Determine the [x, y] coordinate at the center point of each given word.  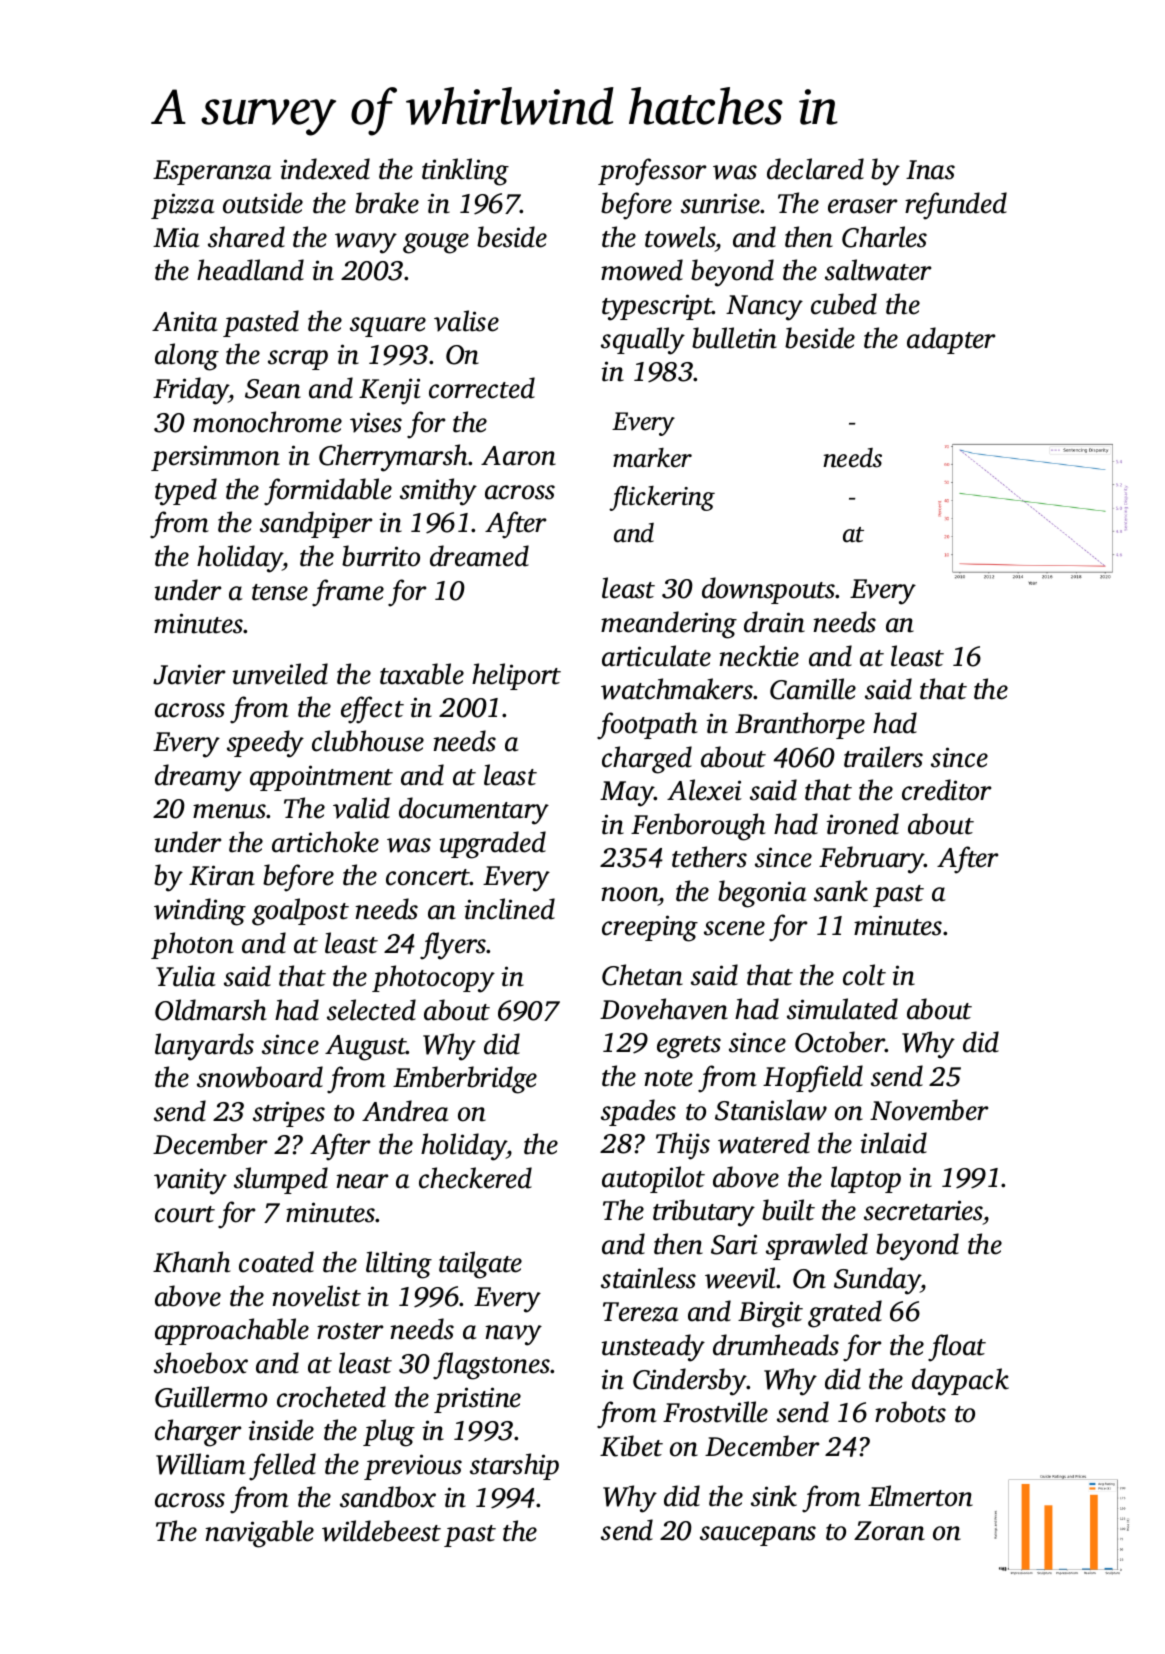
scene [734, 928]
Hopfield [813, 1079]
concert [428, 877]
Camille [813, 689]
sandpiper [316, 524]
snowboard [260, 1077]
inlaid [894, 1143]
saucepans [758, 1536]
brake [387, 203]
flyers [453, 946]
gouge [436, 243]
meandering [669, 625]
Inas [930, 170]
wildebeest [381, 1531]
